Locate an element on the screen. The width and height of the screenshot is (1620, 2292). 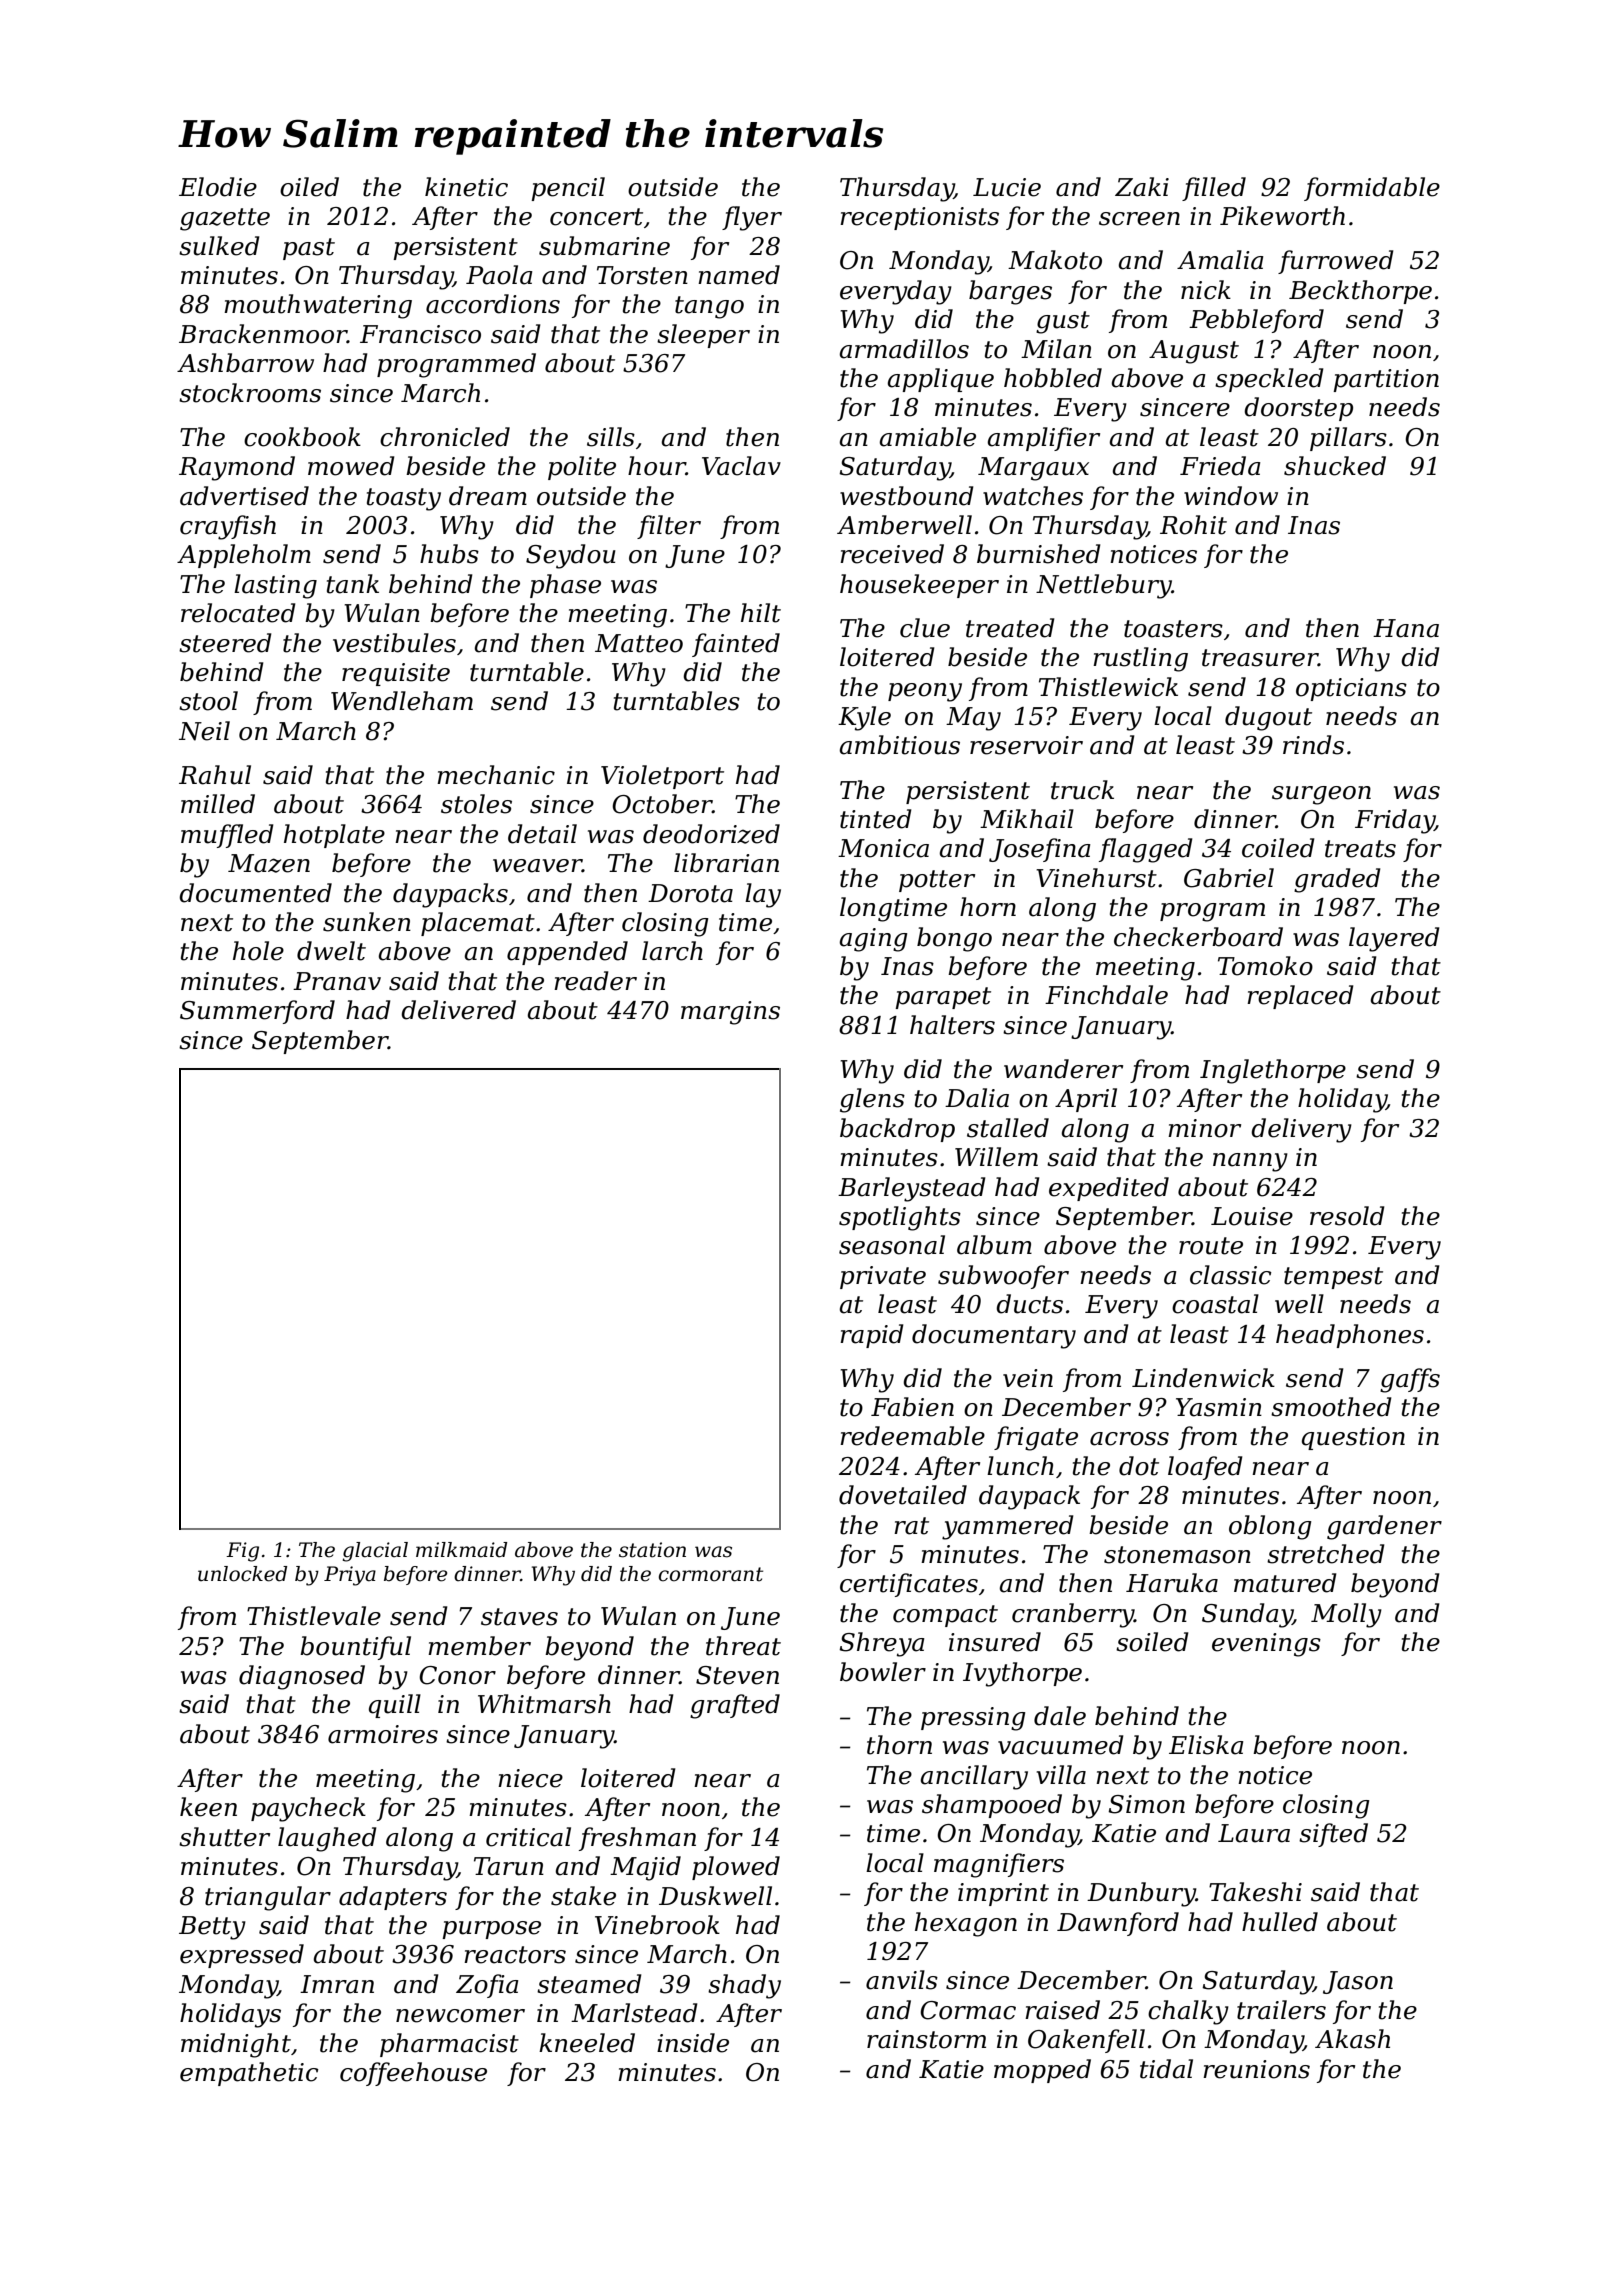
kinetic is located at coordinates (466, 187).
